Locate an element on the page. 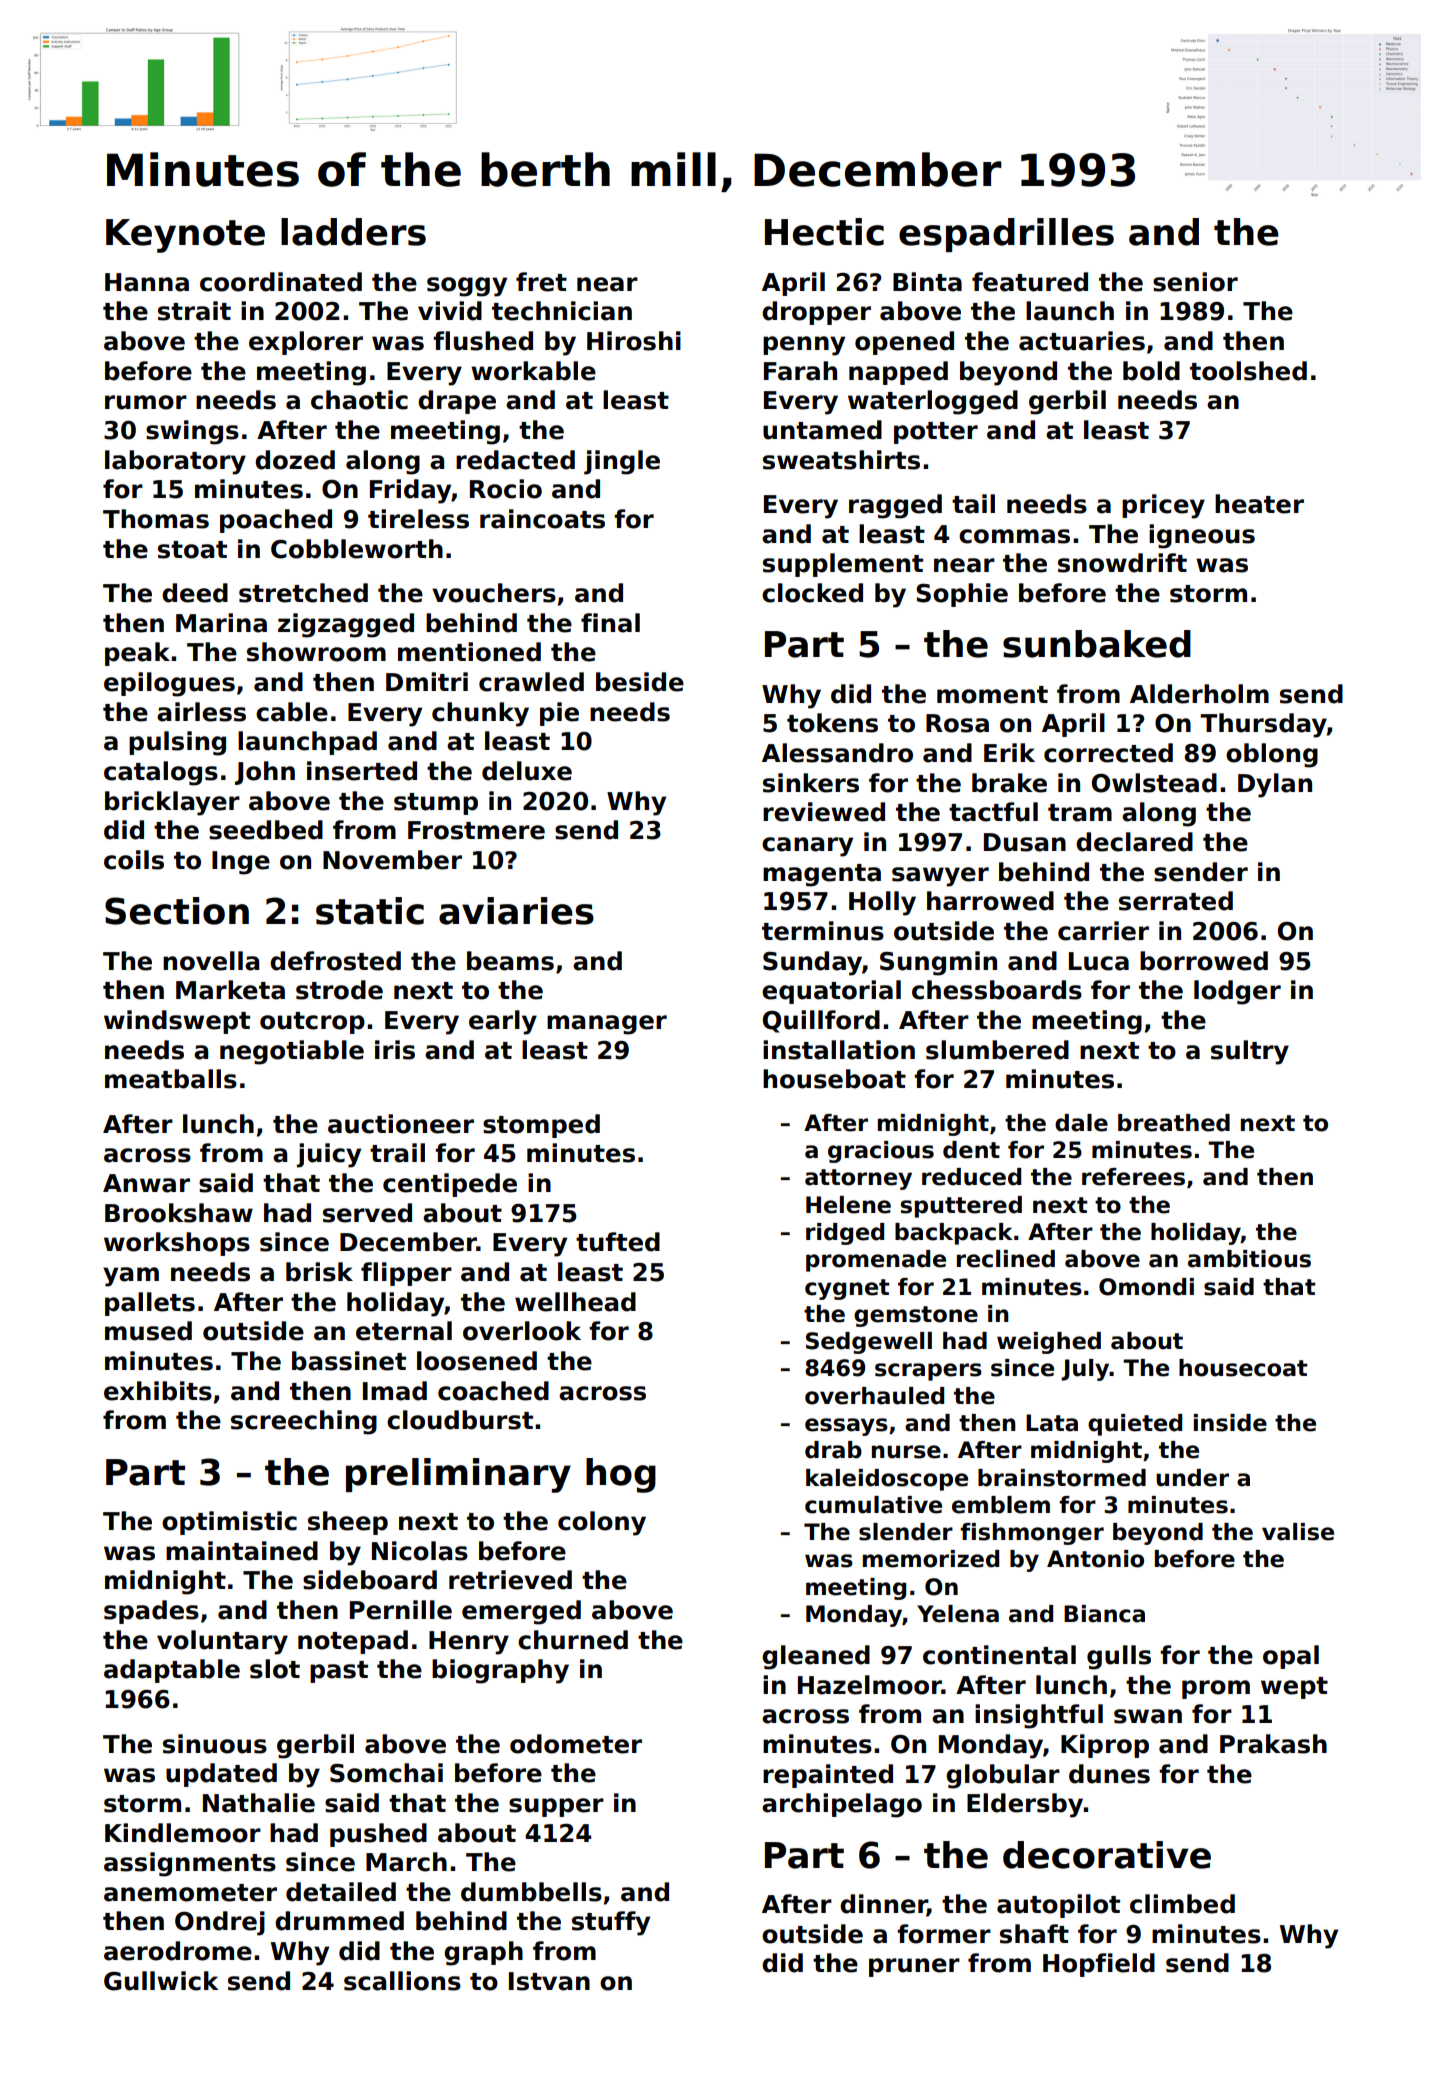 The height and width of the document is (2100, 1450). Gullwick is located at coordinates (161, 1981).
